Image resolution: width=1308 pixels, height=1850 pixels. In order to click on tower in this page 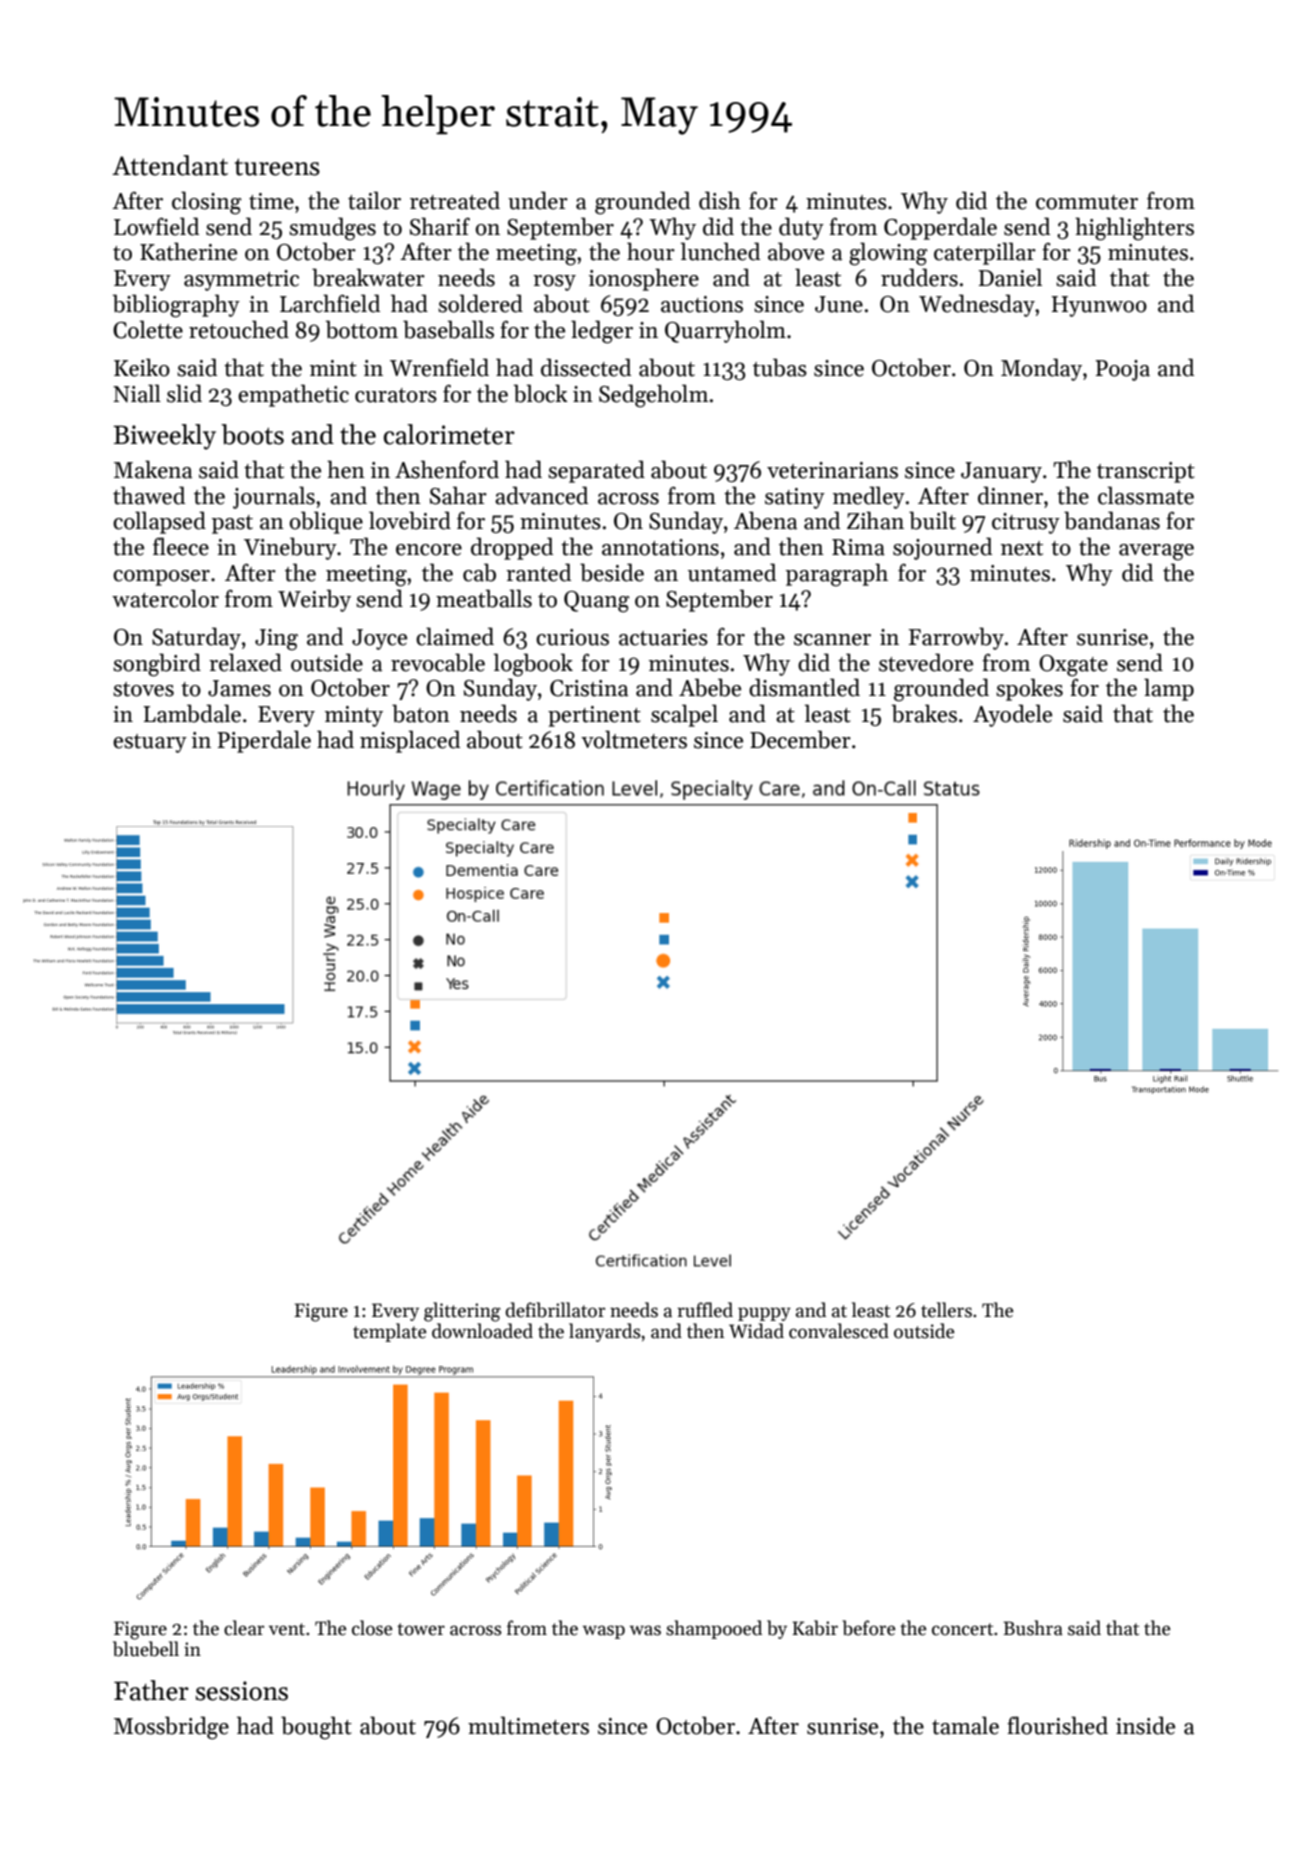, I will do `click(421, 1629)`.
